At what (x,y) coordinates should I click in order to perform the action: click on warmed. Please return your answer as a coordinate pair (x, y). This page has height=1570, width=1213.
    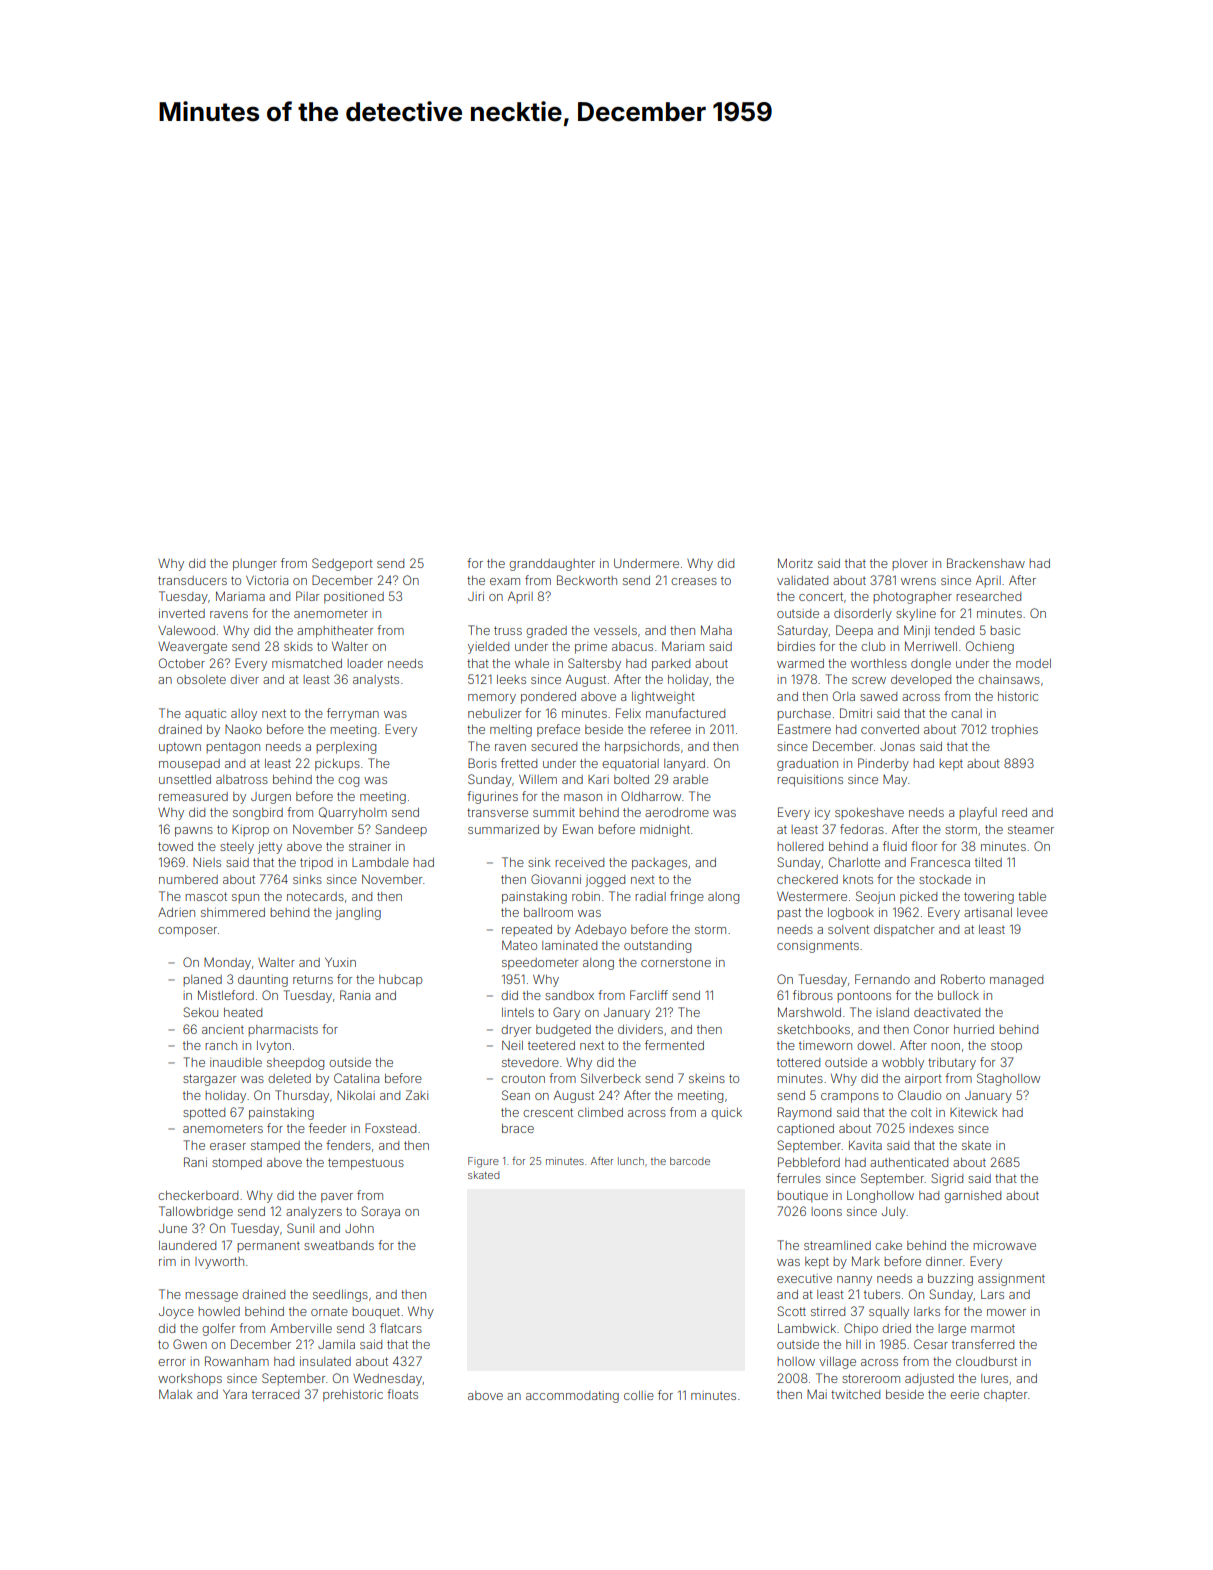
    Looking at the image, I should click on (800, 663).
